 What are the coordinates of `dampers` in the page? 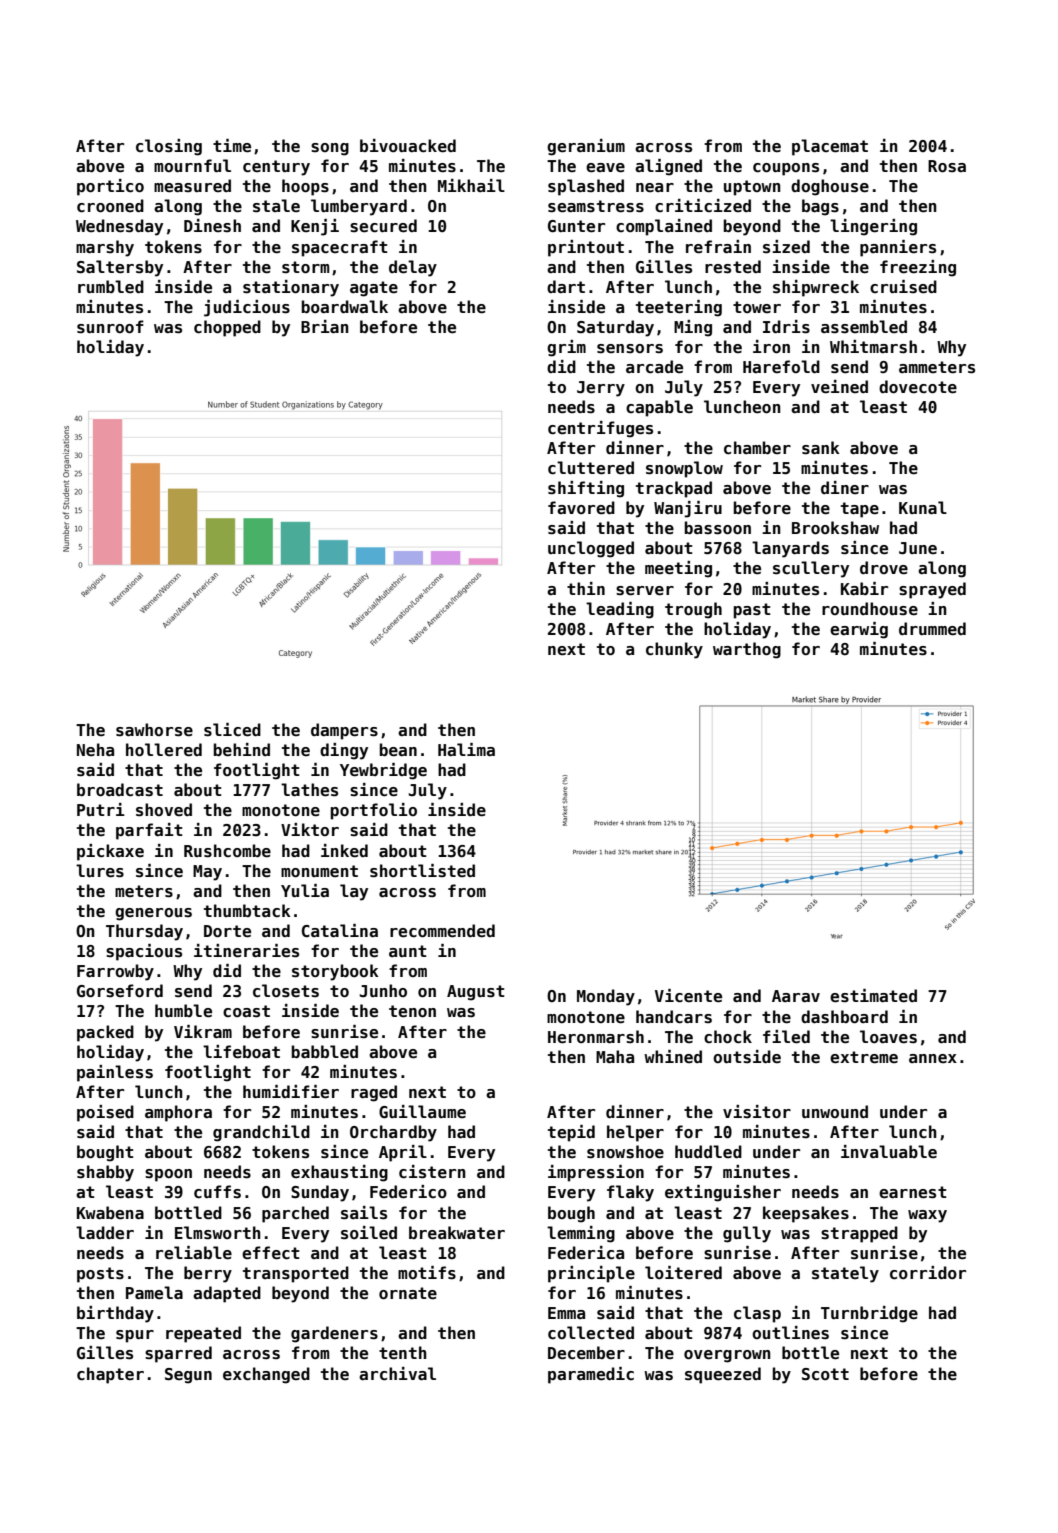 It's located at (344, 731).
